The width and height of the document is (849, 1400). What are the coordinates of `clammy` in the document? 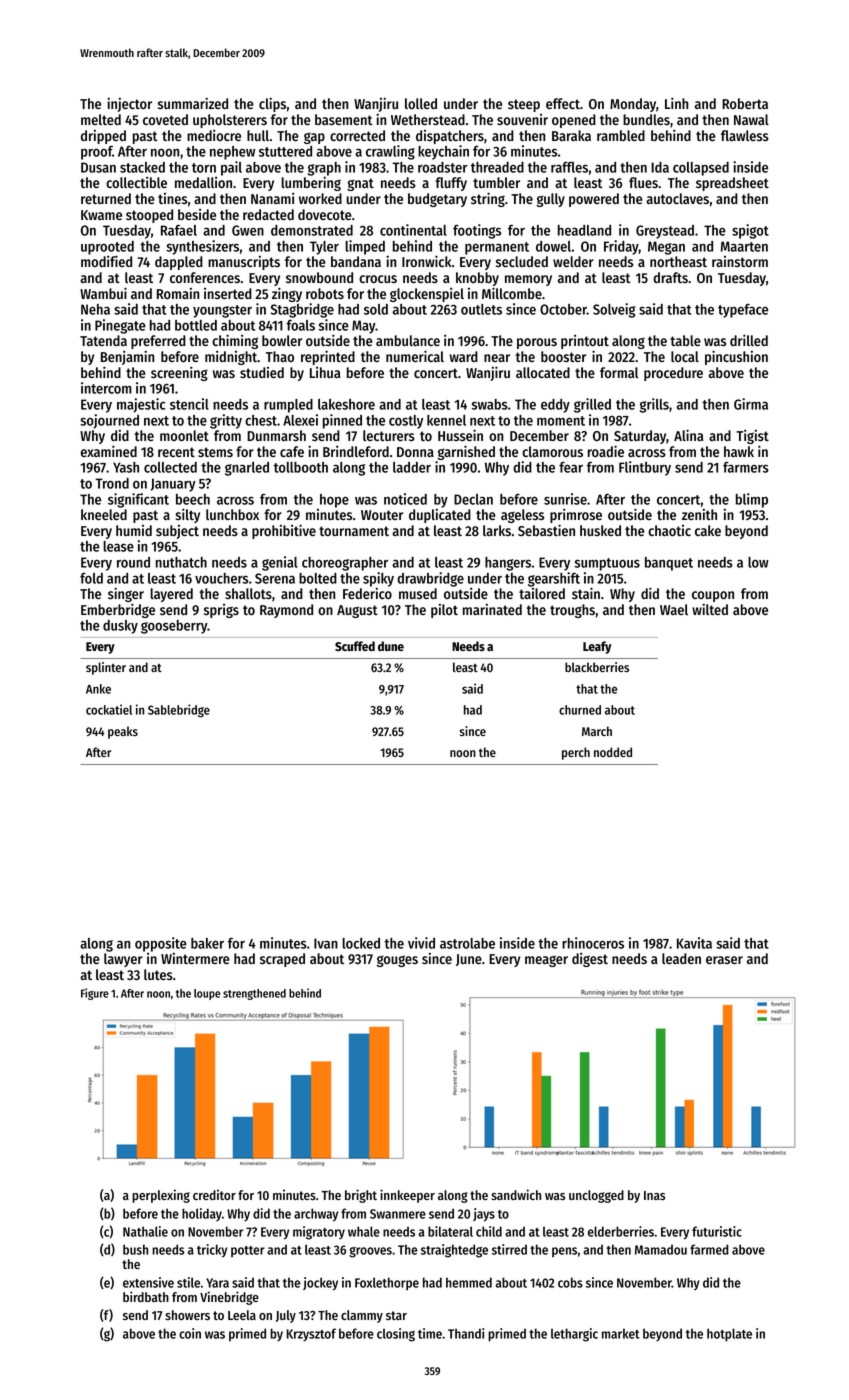 It's located at (362, 1316).
